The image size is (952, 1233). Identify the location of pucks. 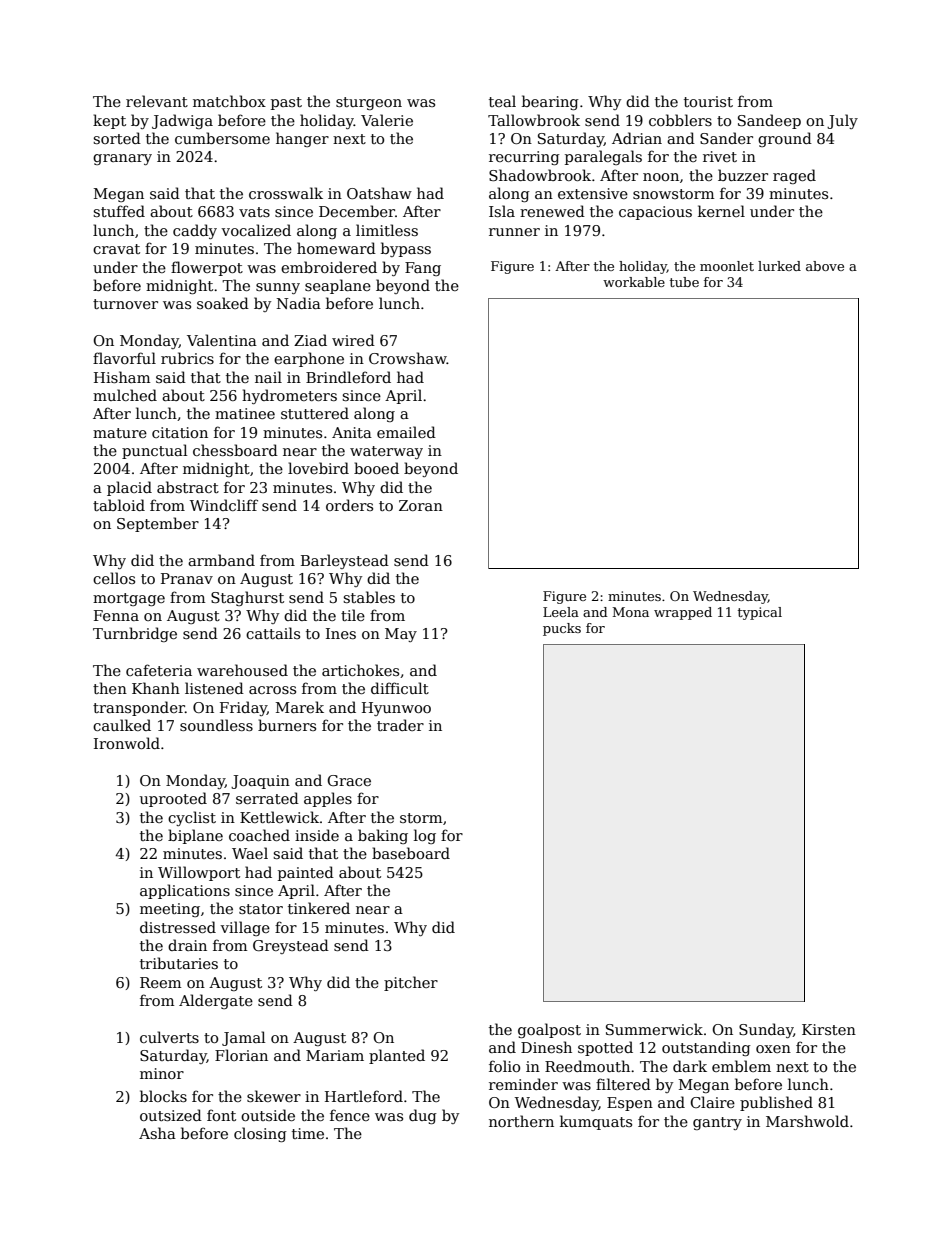
(562, 629).
